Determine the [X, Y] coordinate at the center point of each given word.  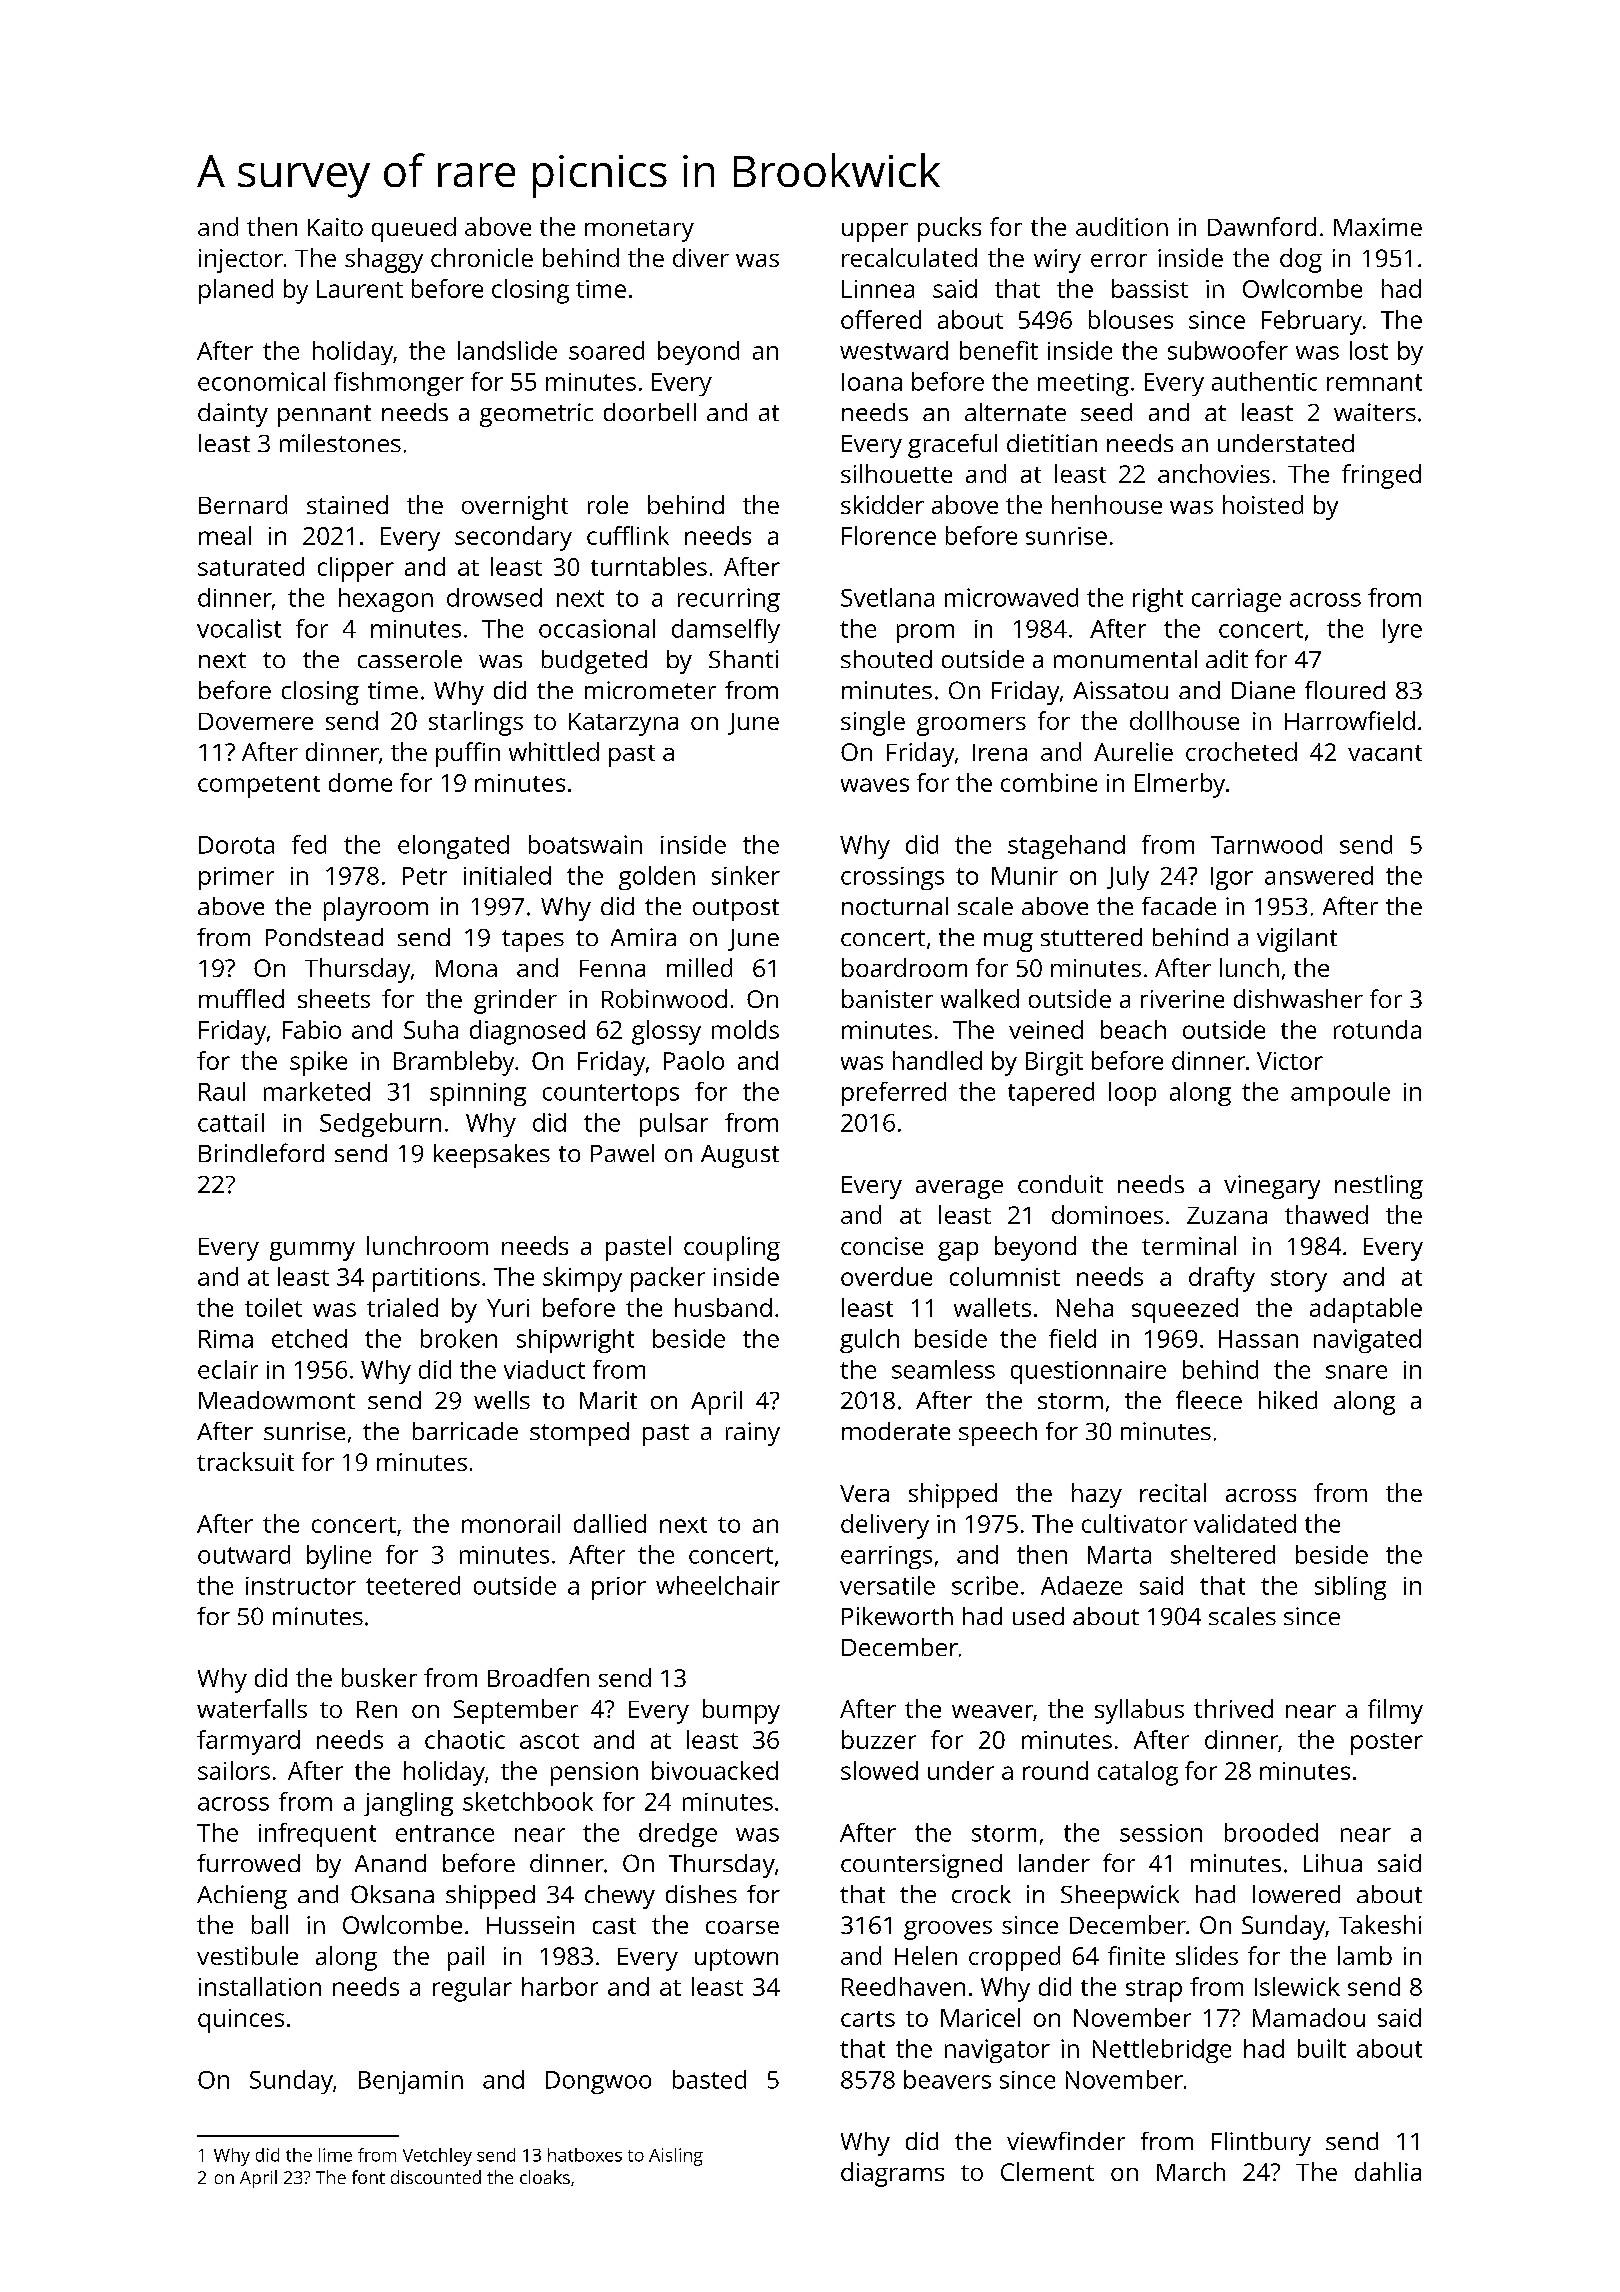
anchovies [1214, 473]
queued [414, 229]
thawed [1326, 1214]
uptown [736, 1960]
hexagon [386, 600]
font [368, 2177]
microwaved [1011, 597]
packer [668, 1279]
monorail [511, 1523]
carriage [1236, 600]
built [1322, 2048]
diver [701, 257]
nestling [1379, 1187]
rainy [753, 1434]
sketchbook [528, 1801]
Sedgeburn [380, 1125]
